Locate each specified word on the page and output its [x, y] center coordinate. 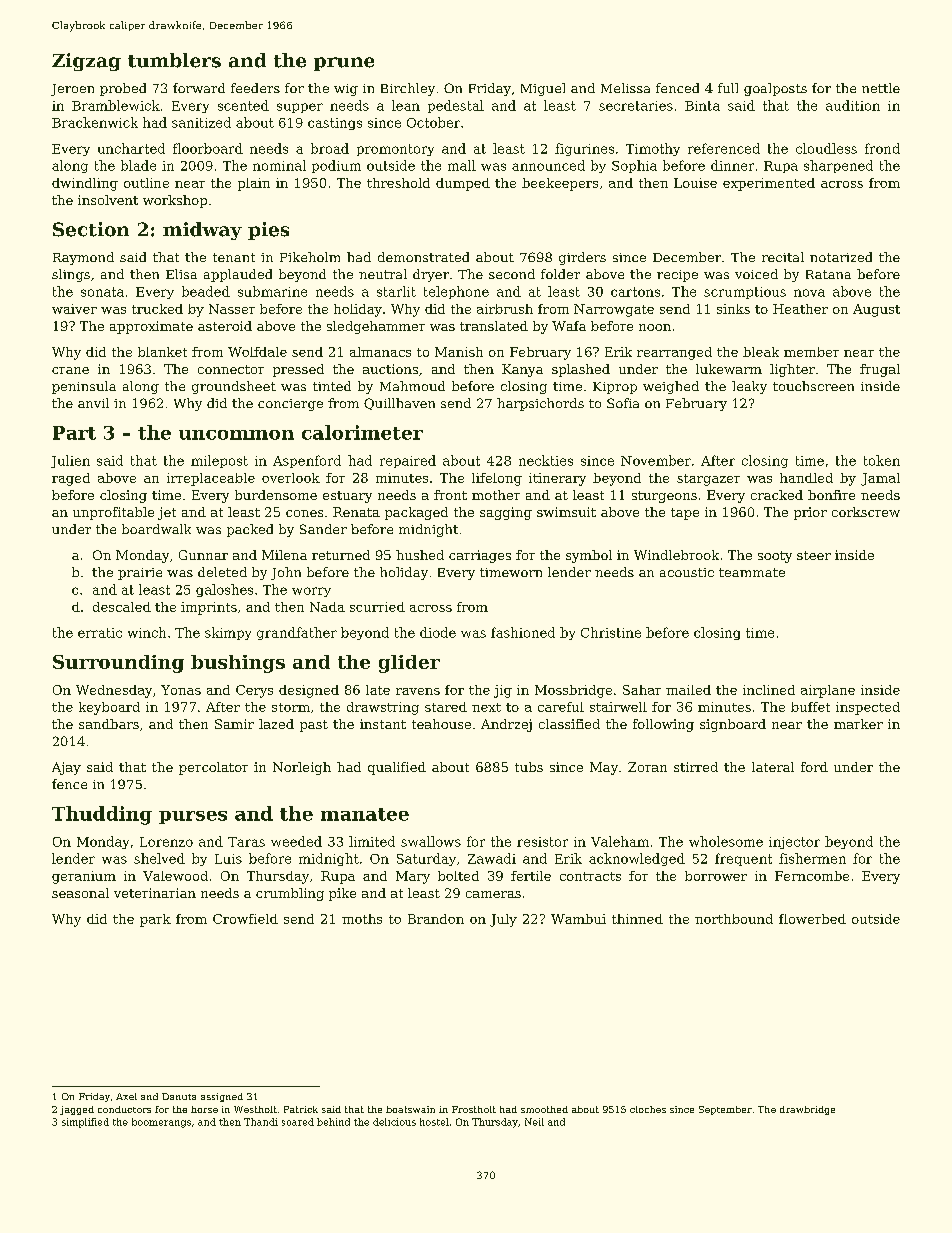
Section [91, 229]
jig [503, 691]
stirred [696, 767]
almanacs [380, 352]
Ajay [66, 768]
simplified [85, 1123]
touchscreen [813, 386]
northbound [734, 919]
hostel [434, 1122]
